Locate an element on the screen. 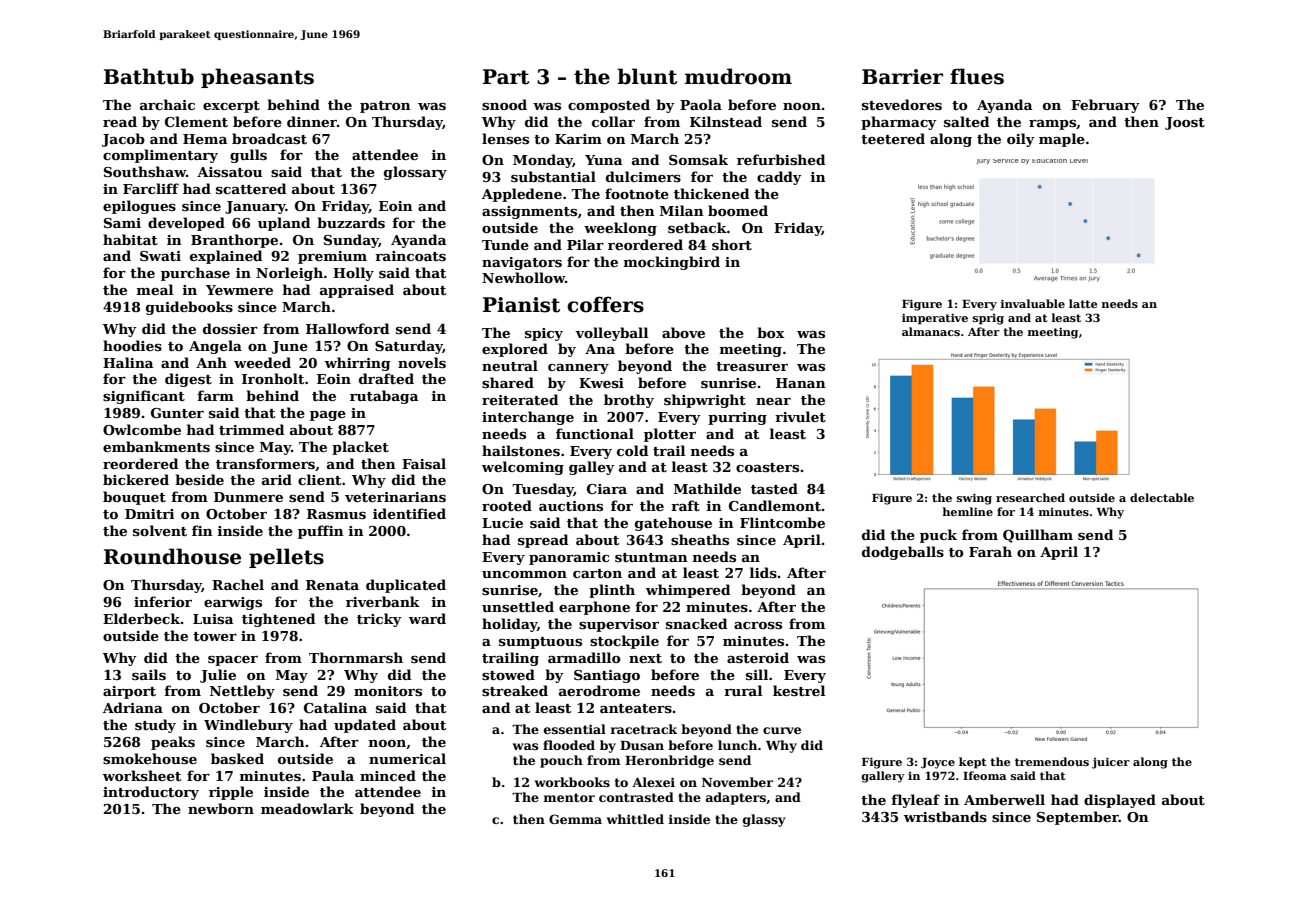 The height and width of the screenshot is (924, 1308). flues is located at coordinates (977, 76).
